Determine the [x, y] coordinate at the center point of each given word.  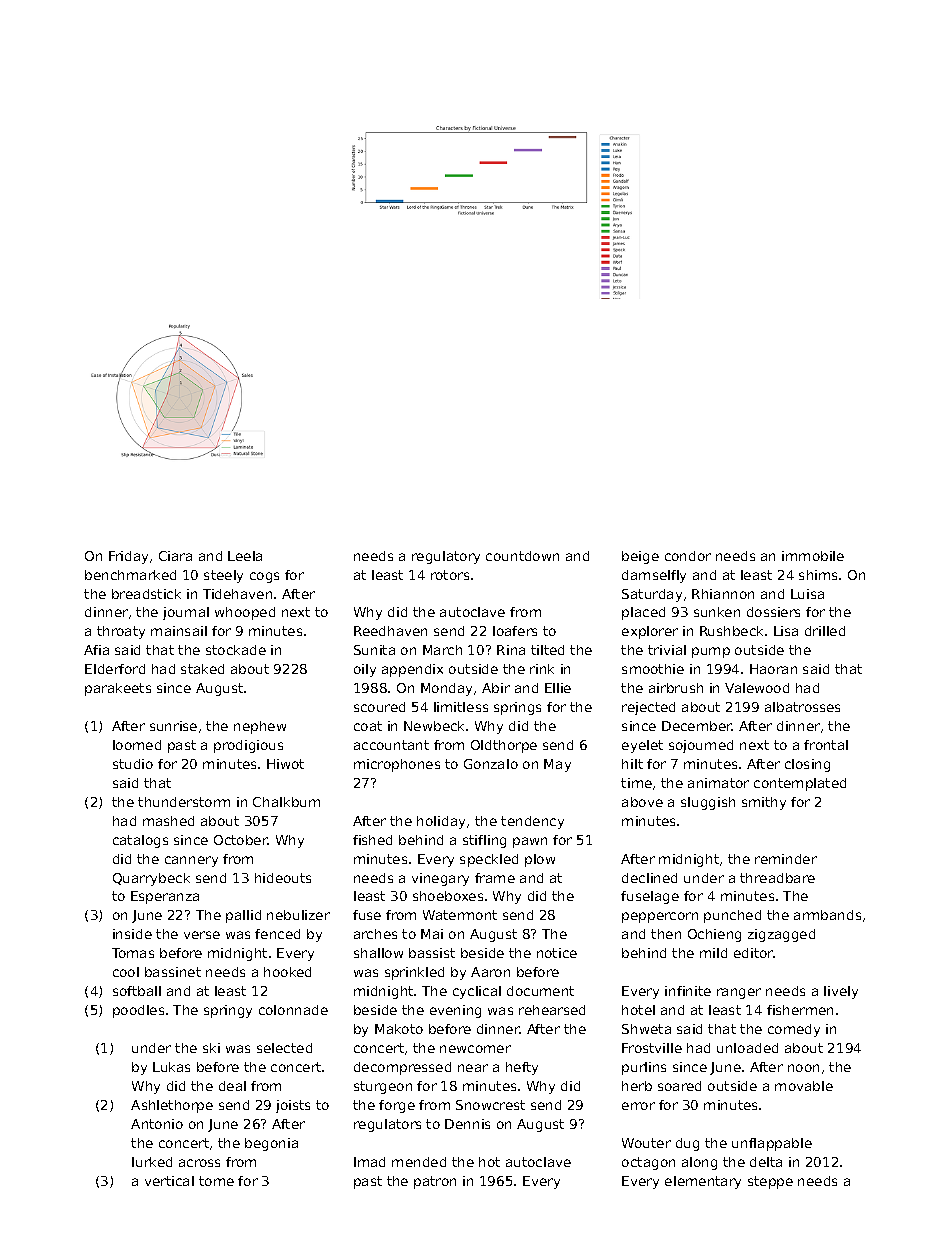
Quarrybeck [151, 879]
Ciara [175, 556]
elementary [703, 1182]
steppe [770, 1182]
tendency [532, 822]
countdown [522, 556]
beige [640, 557]
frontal [826, 745]
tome [216, 1181]
